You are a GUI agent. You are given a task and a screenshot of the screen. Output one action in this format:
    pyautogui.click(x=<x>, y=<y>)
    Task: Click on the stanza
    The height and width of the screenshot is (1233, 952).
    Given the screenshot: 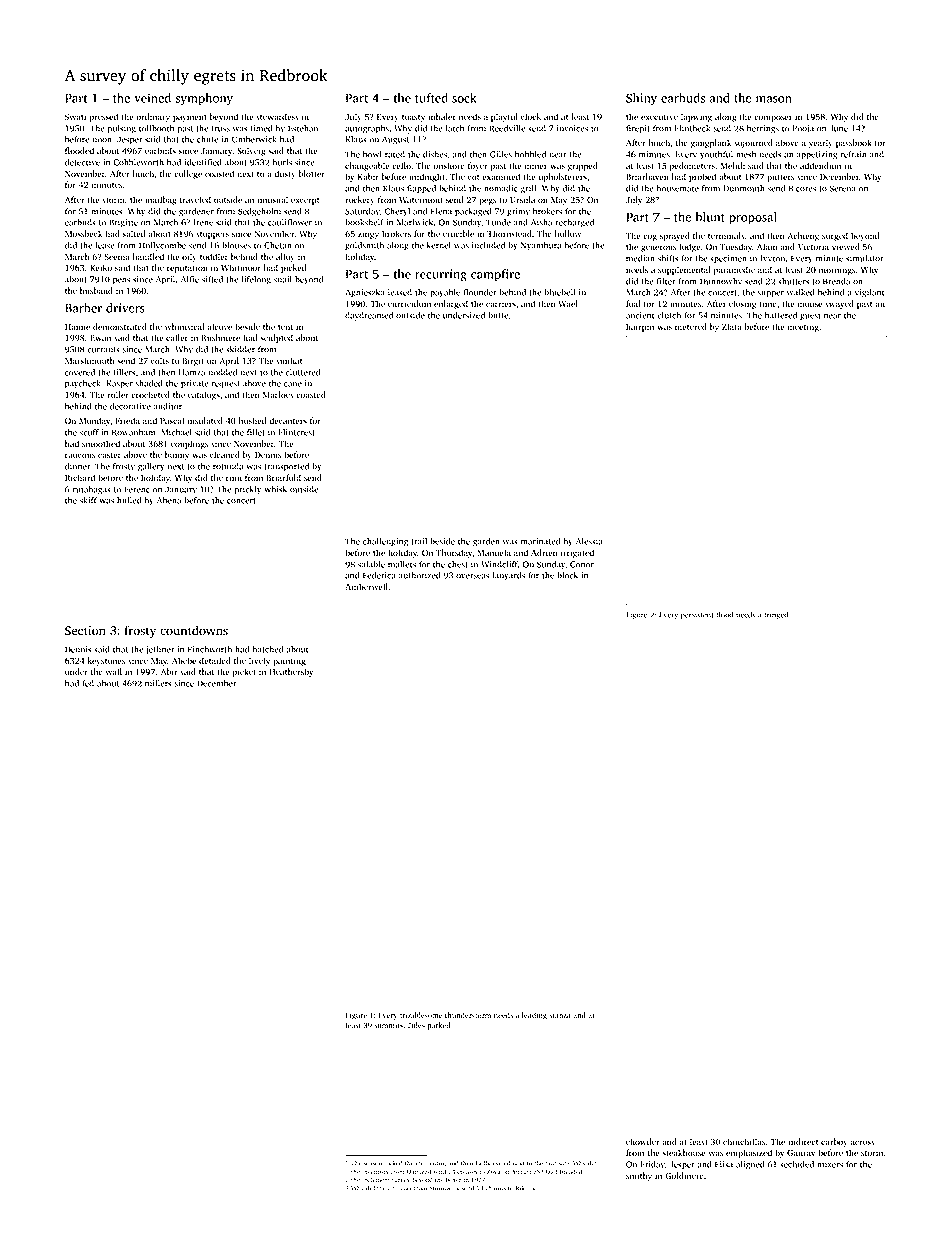 What is the action you would take?
    pyautogui.click(x=560, y=1015)
